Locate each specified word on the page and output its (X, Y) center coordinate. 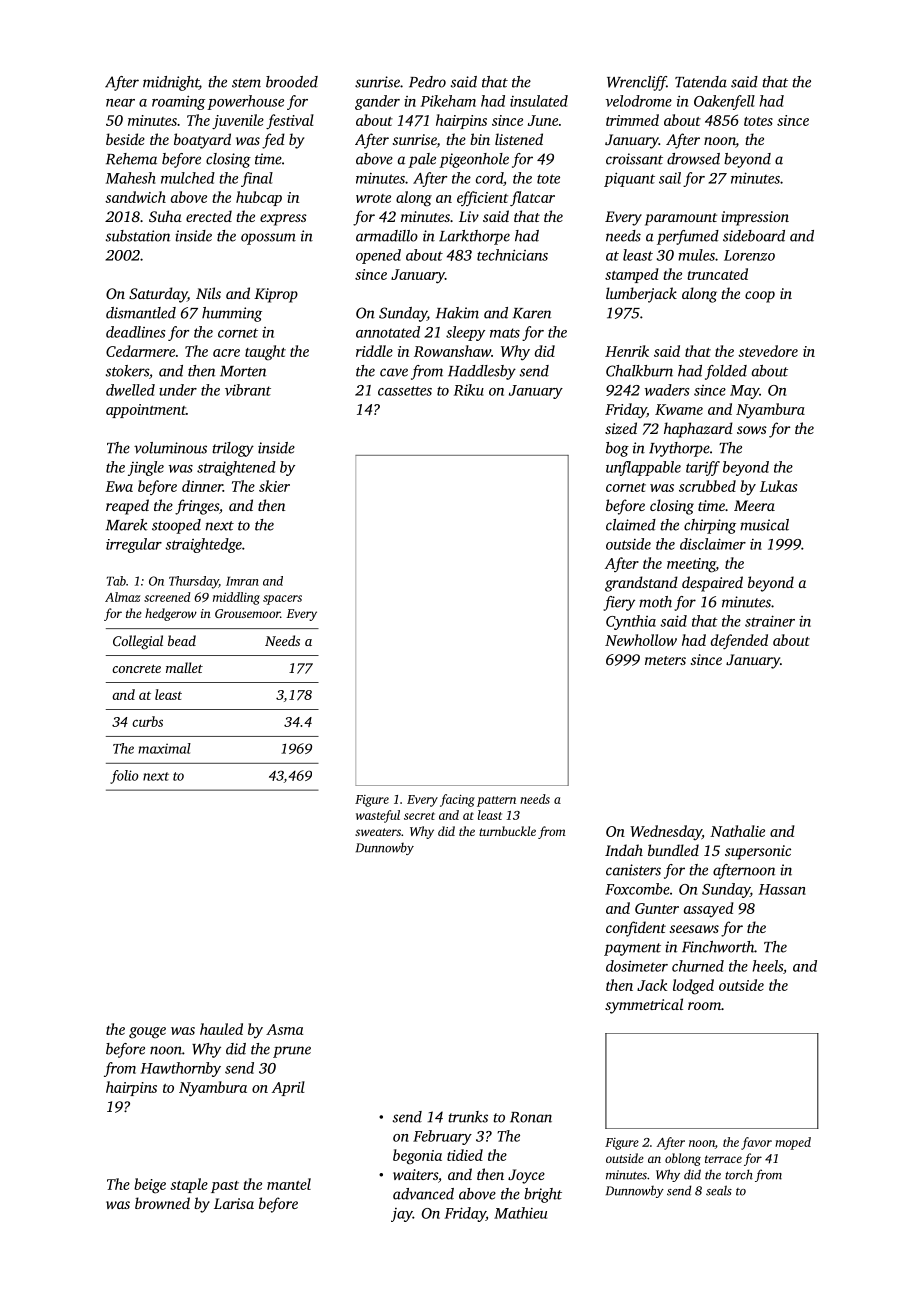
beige (150, 1186)
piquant (629, 179)
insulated (539, 101)
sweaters (378, 832)
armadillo (387, 236)
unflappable (643, 468)
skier (274, 486)
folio (124, 777)
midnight (171, 83)
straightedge (203, 545)
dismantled (141, 313)
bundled (673, 850)
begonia (417, 1157)
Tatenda (701, 82)
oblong (683, 1159)
